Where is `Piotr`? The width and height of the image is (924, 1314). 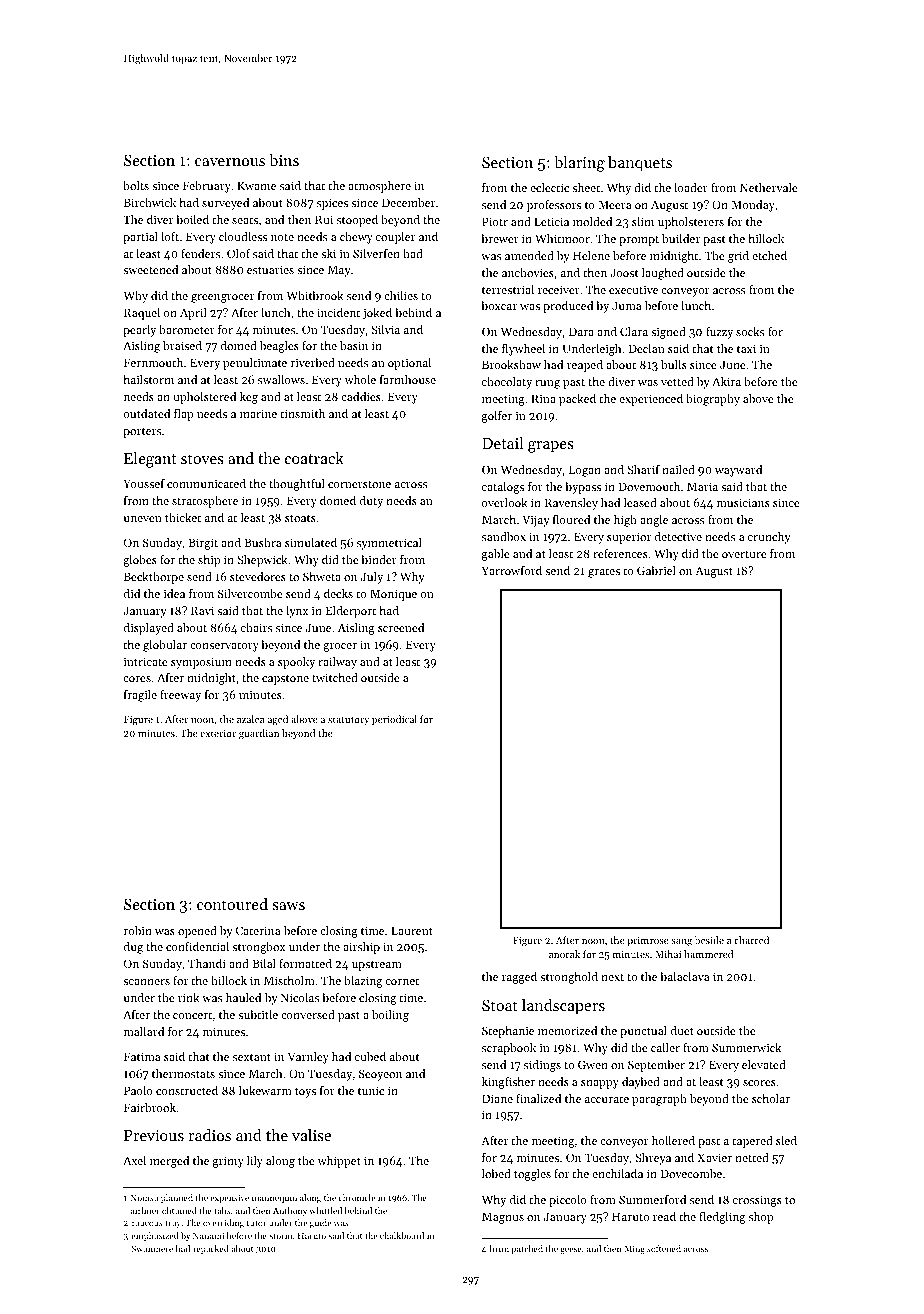 Piotr is located at coordinates (495, 221).
